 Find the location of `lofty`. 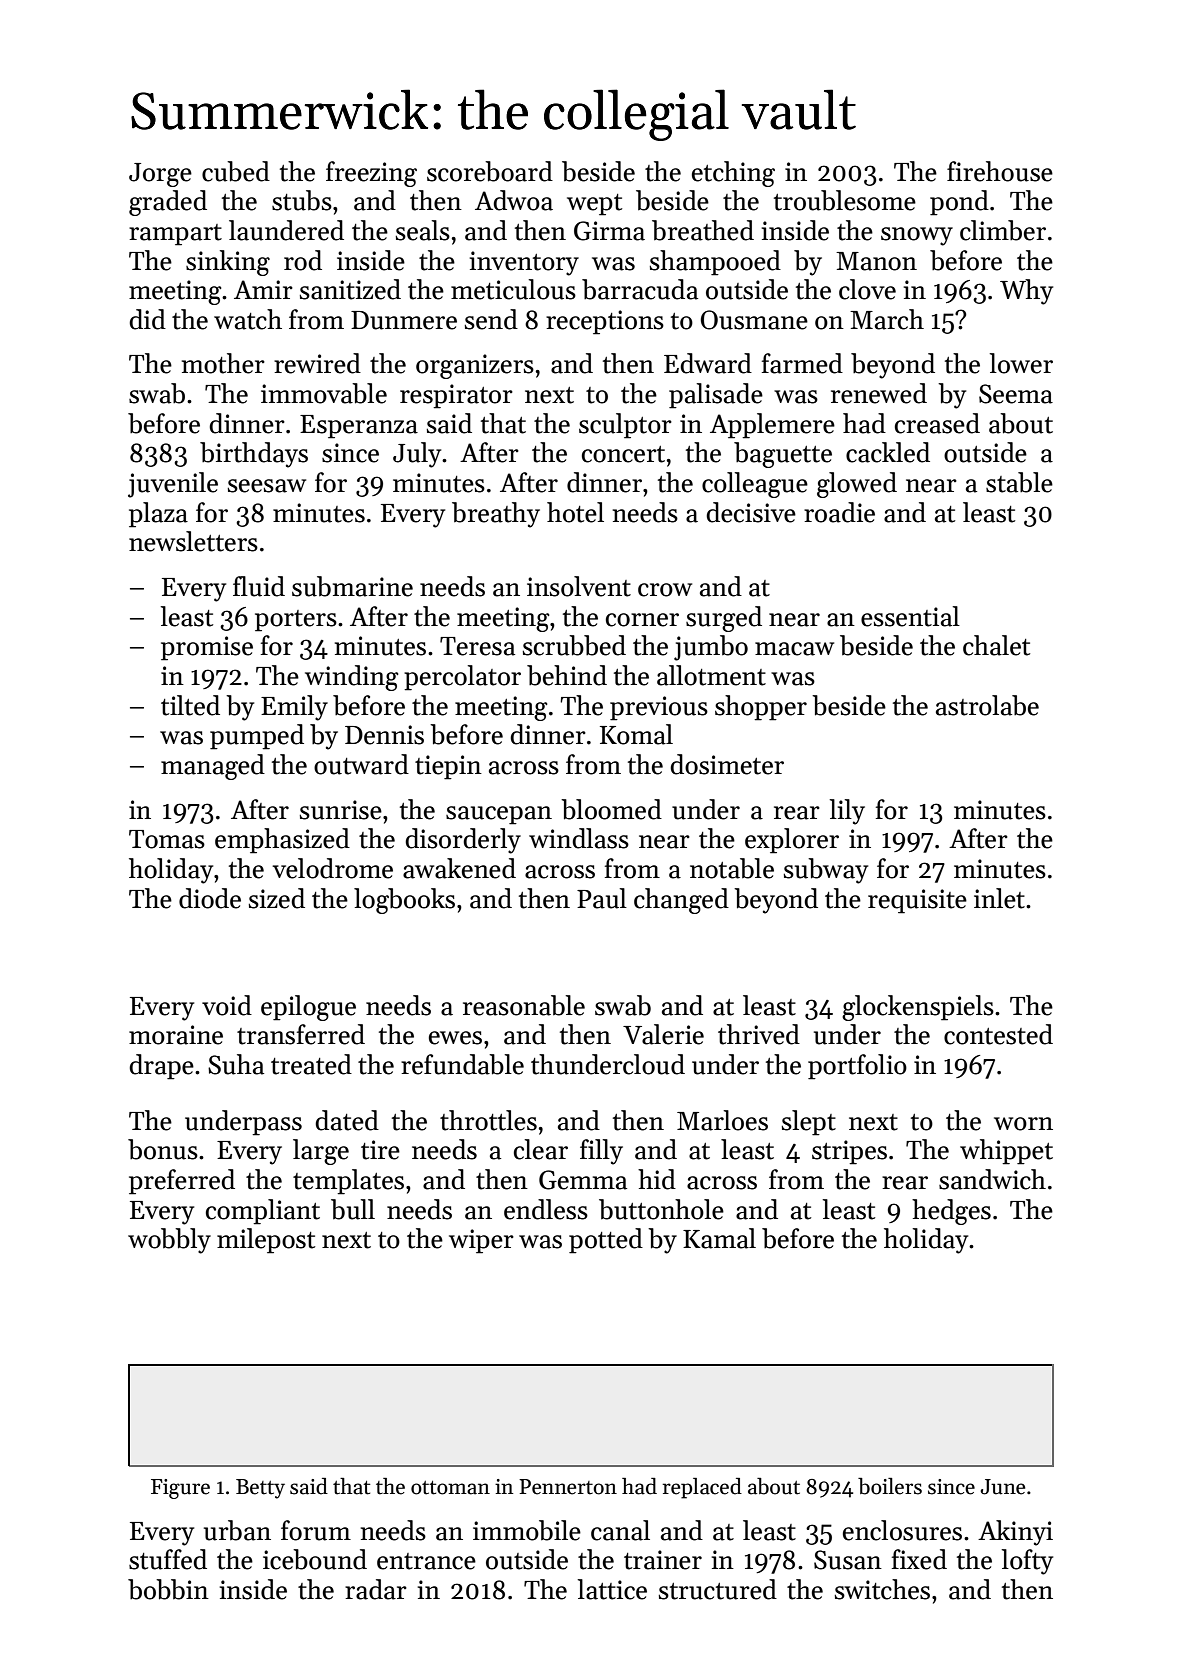

lofty is located at coordinates (1027, 1562).
